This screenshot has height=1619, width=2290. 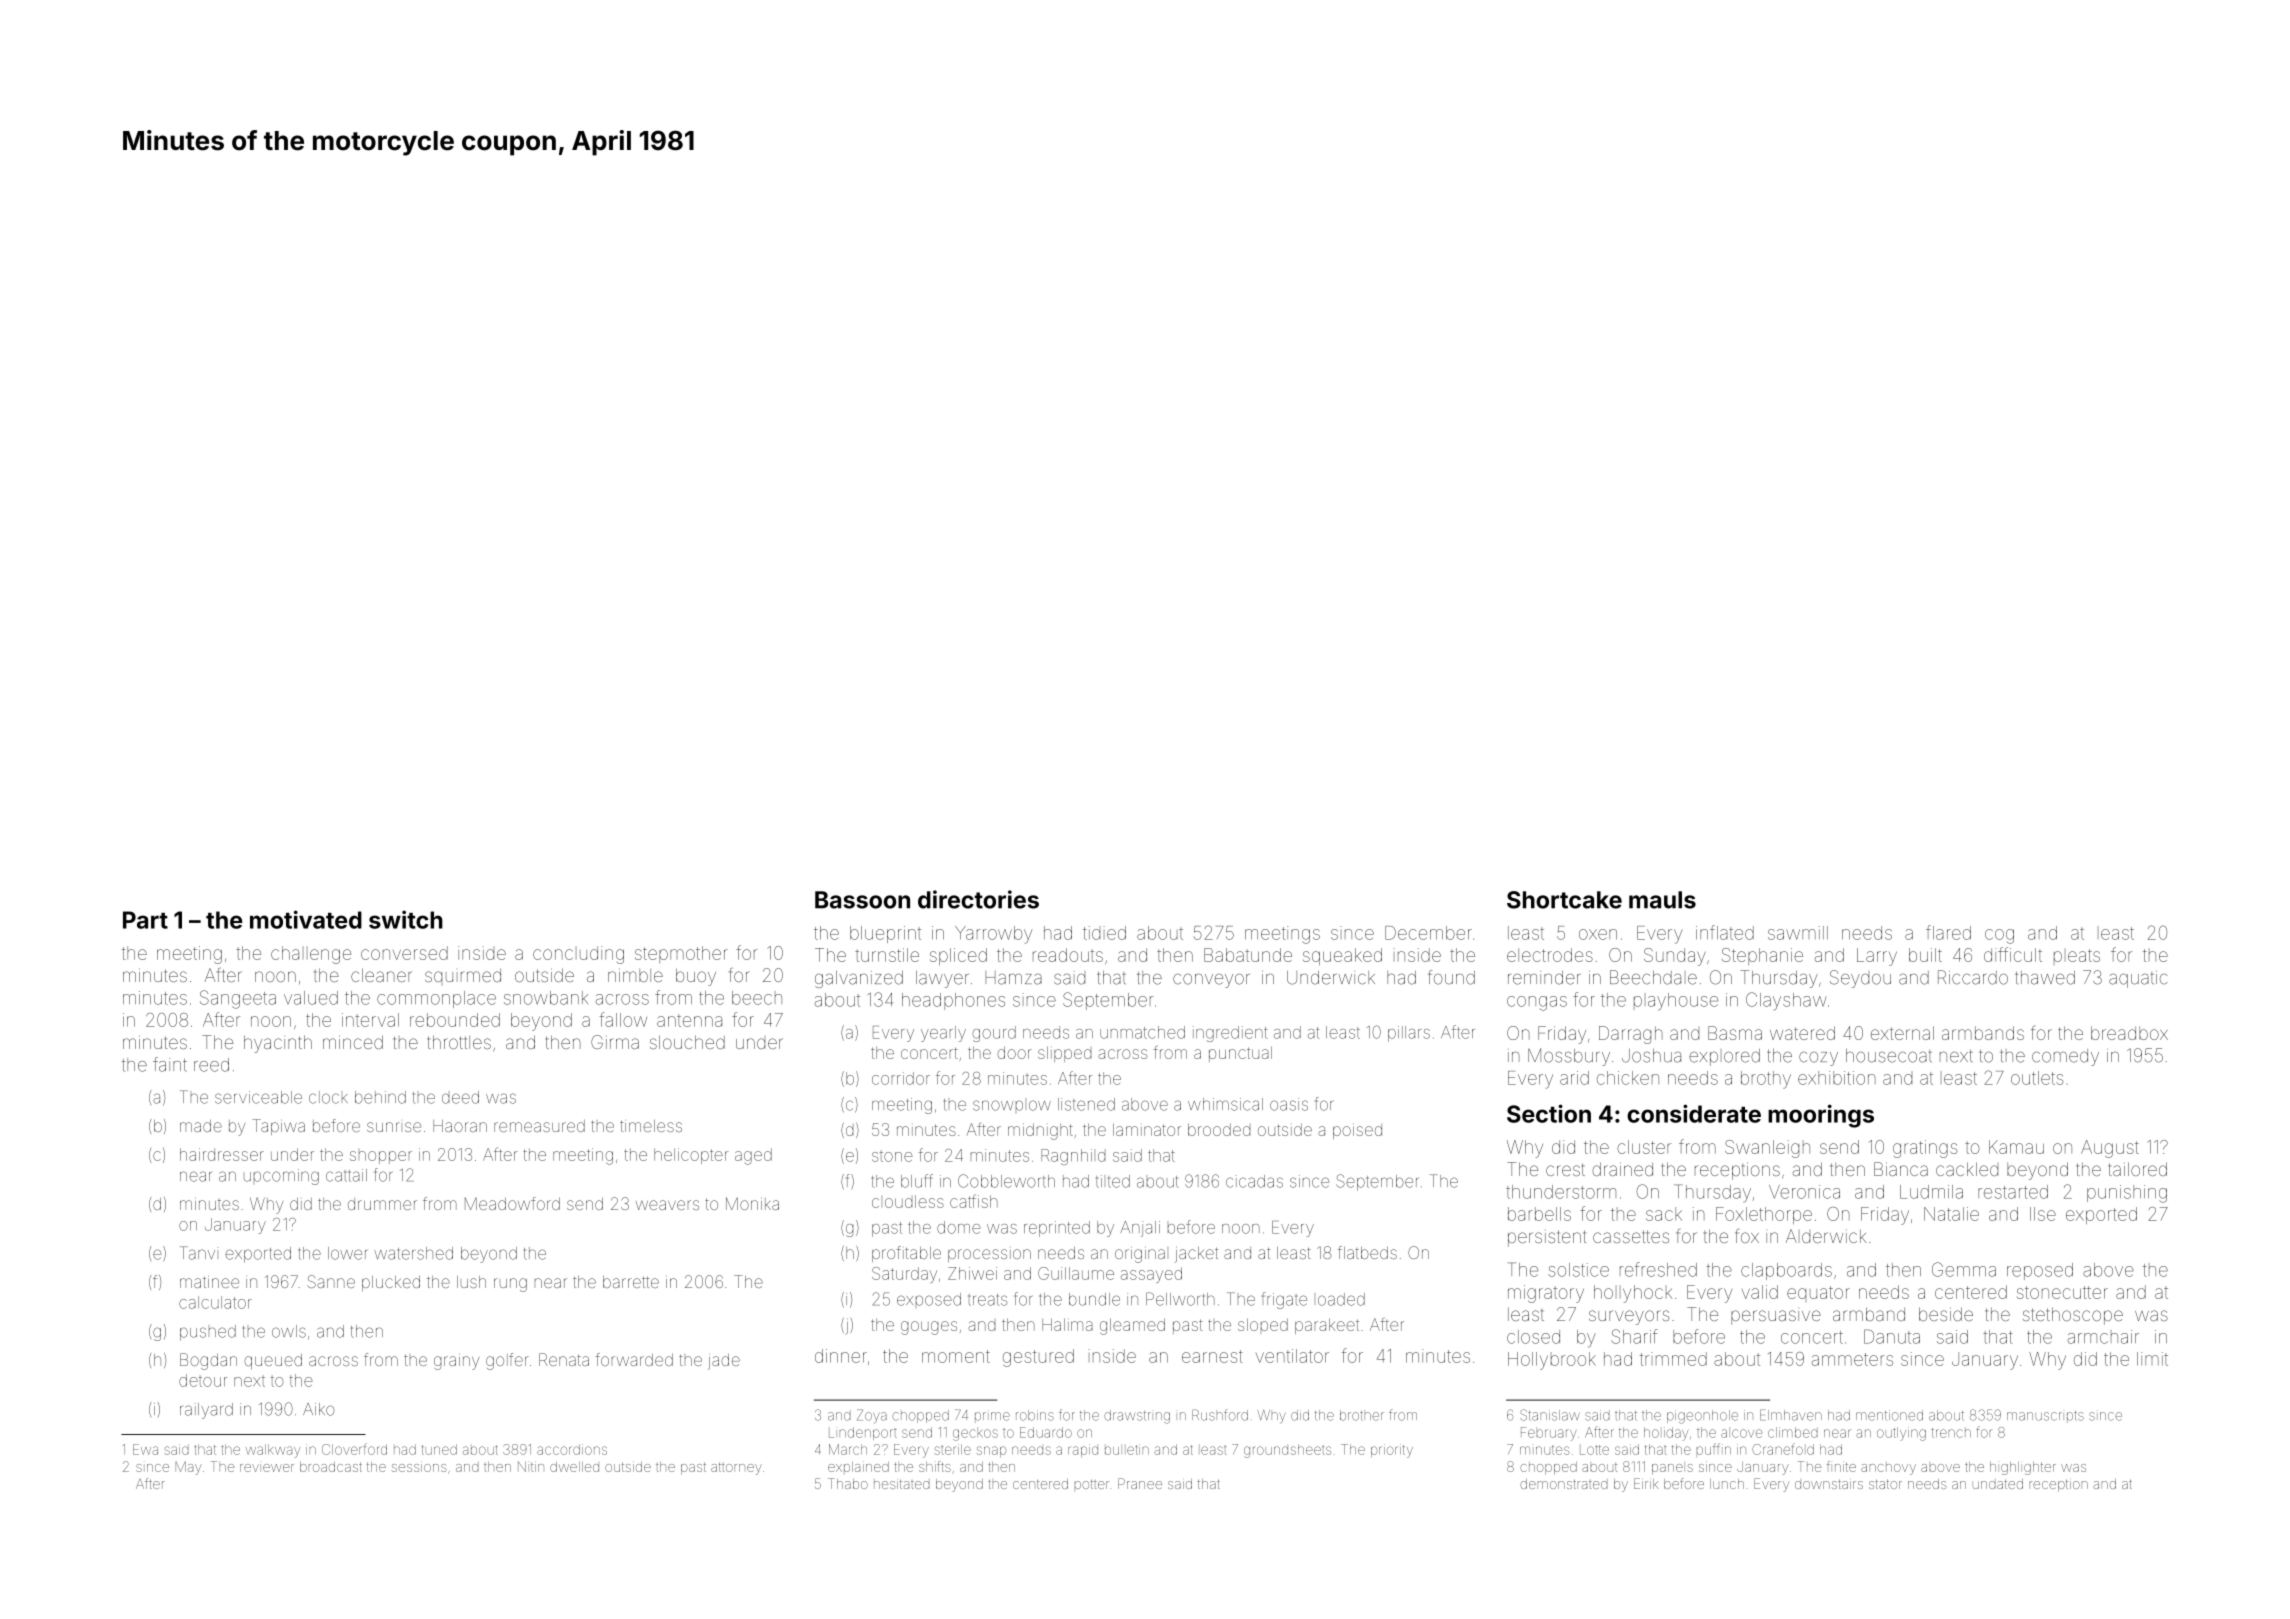 I want to click on mauls, so click(x=1662, y=900).
